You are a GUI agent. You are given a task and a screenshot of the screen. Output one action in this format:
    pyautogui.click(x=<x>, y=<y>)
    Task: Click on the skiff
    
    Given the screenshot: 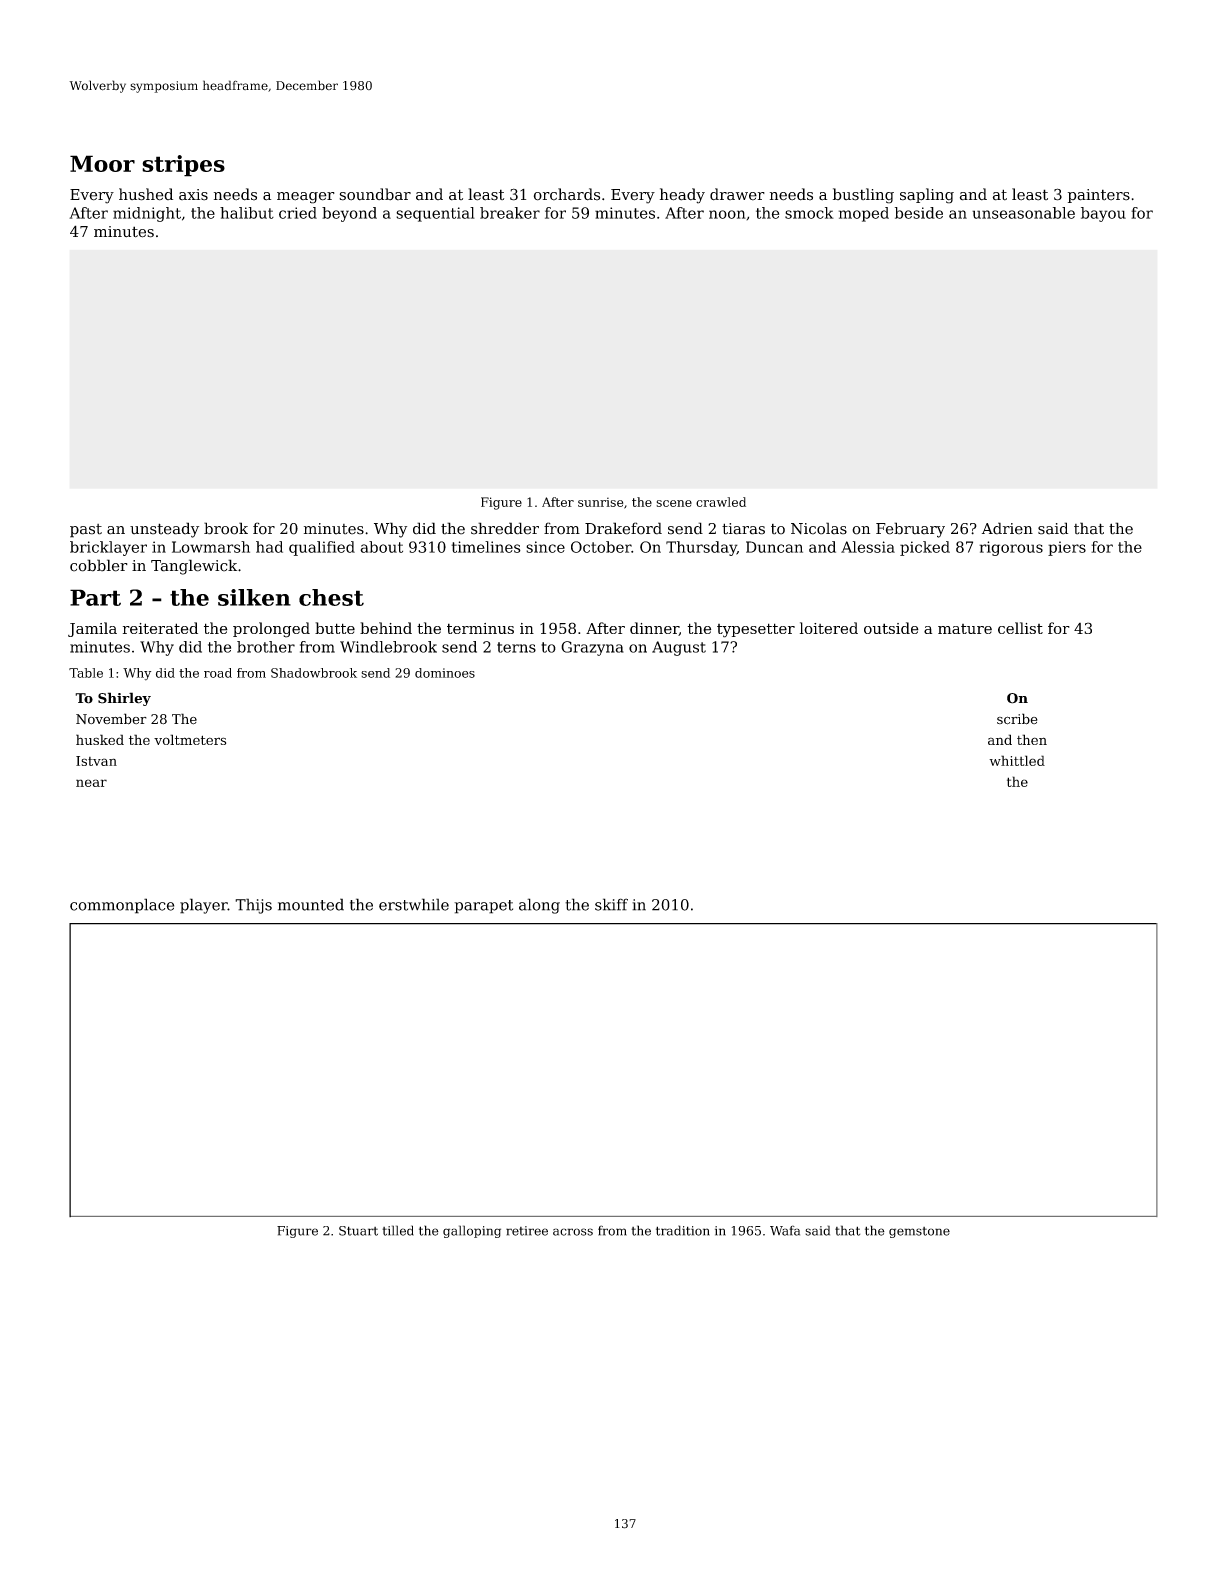 What is the action you would take?
    pyautogui.click(x=611, y=904)
